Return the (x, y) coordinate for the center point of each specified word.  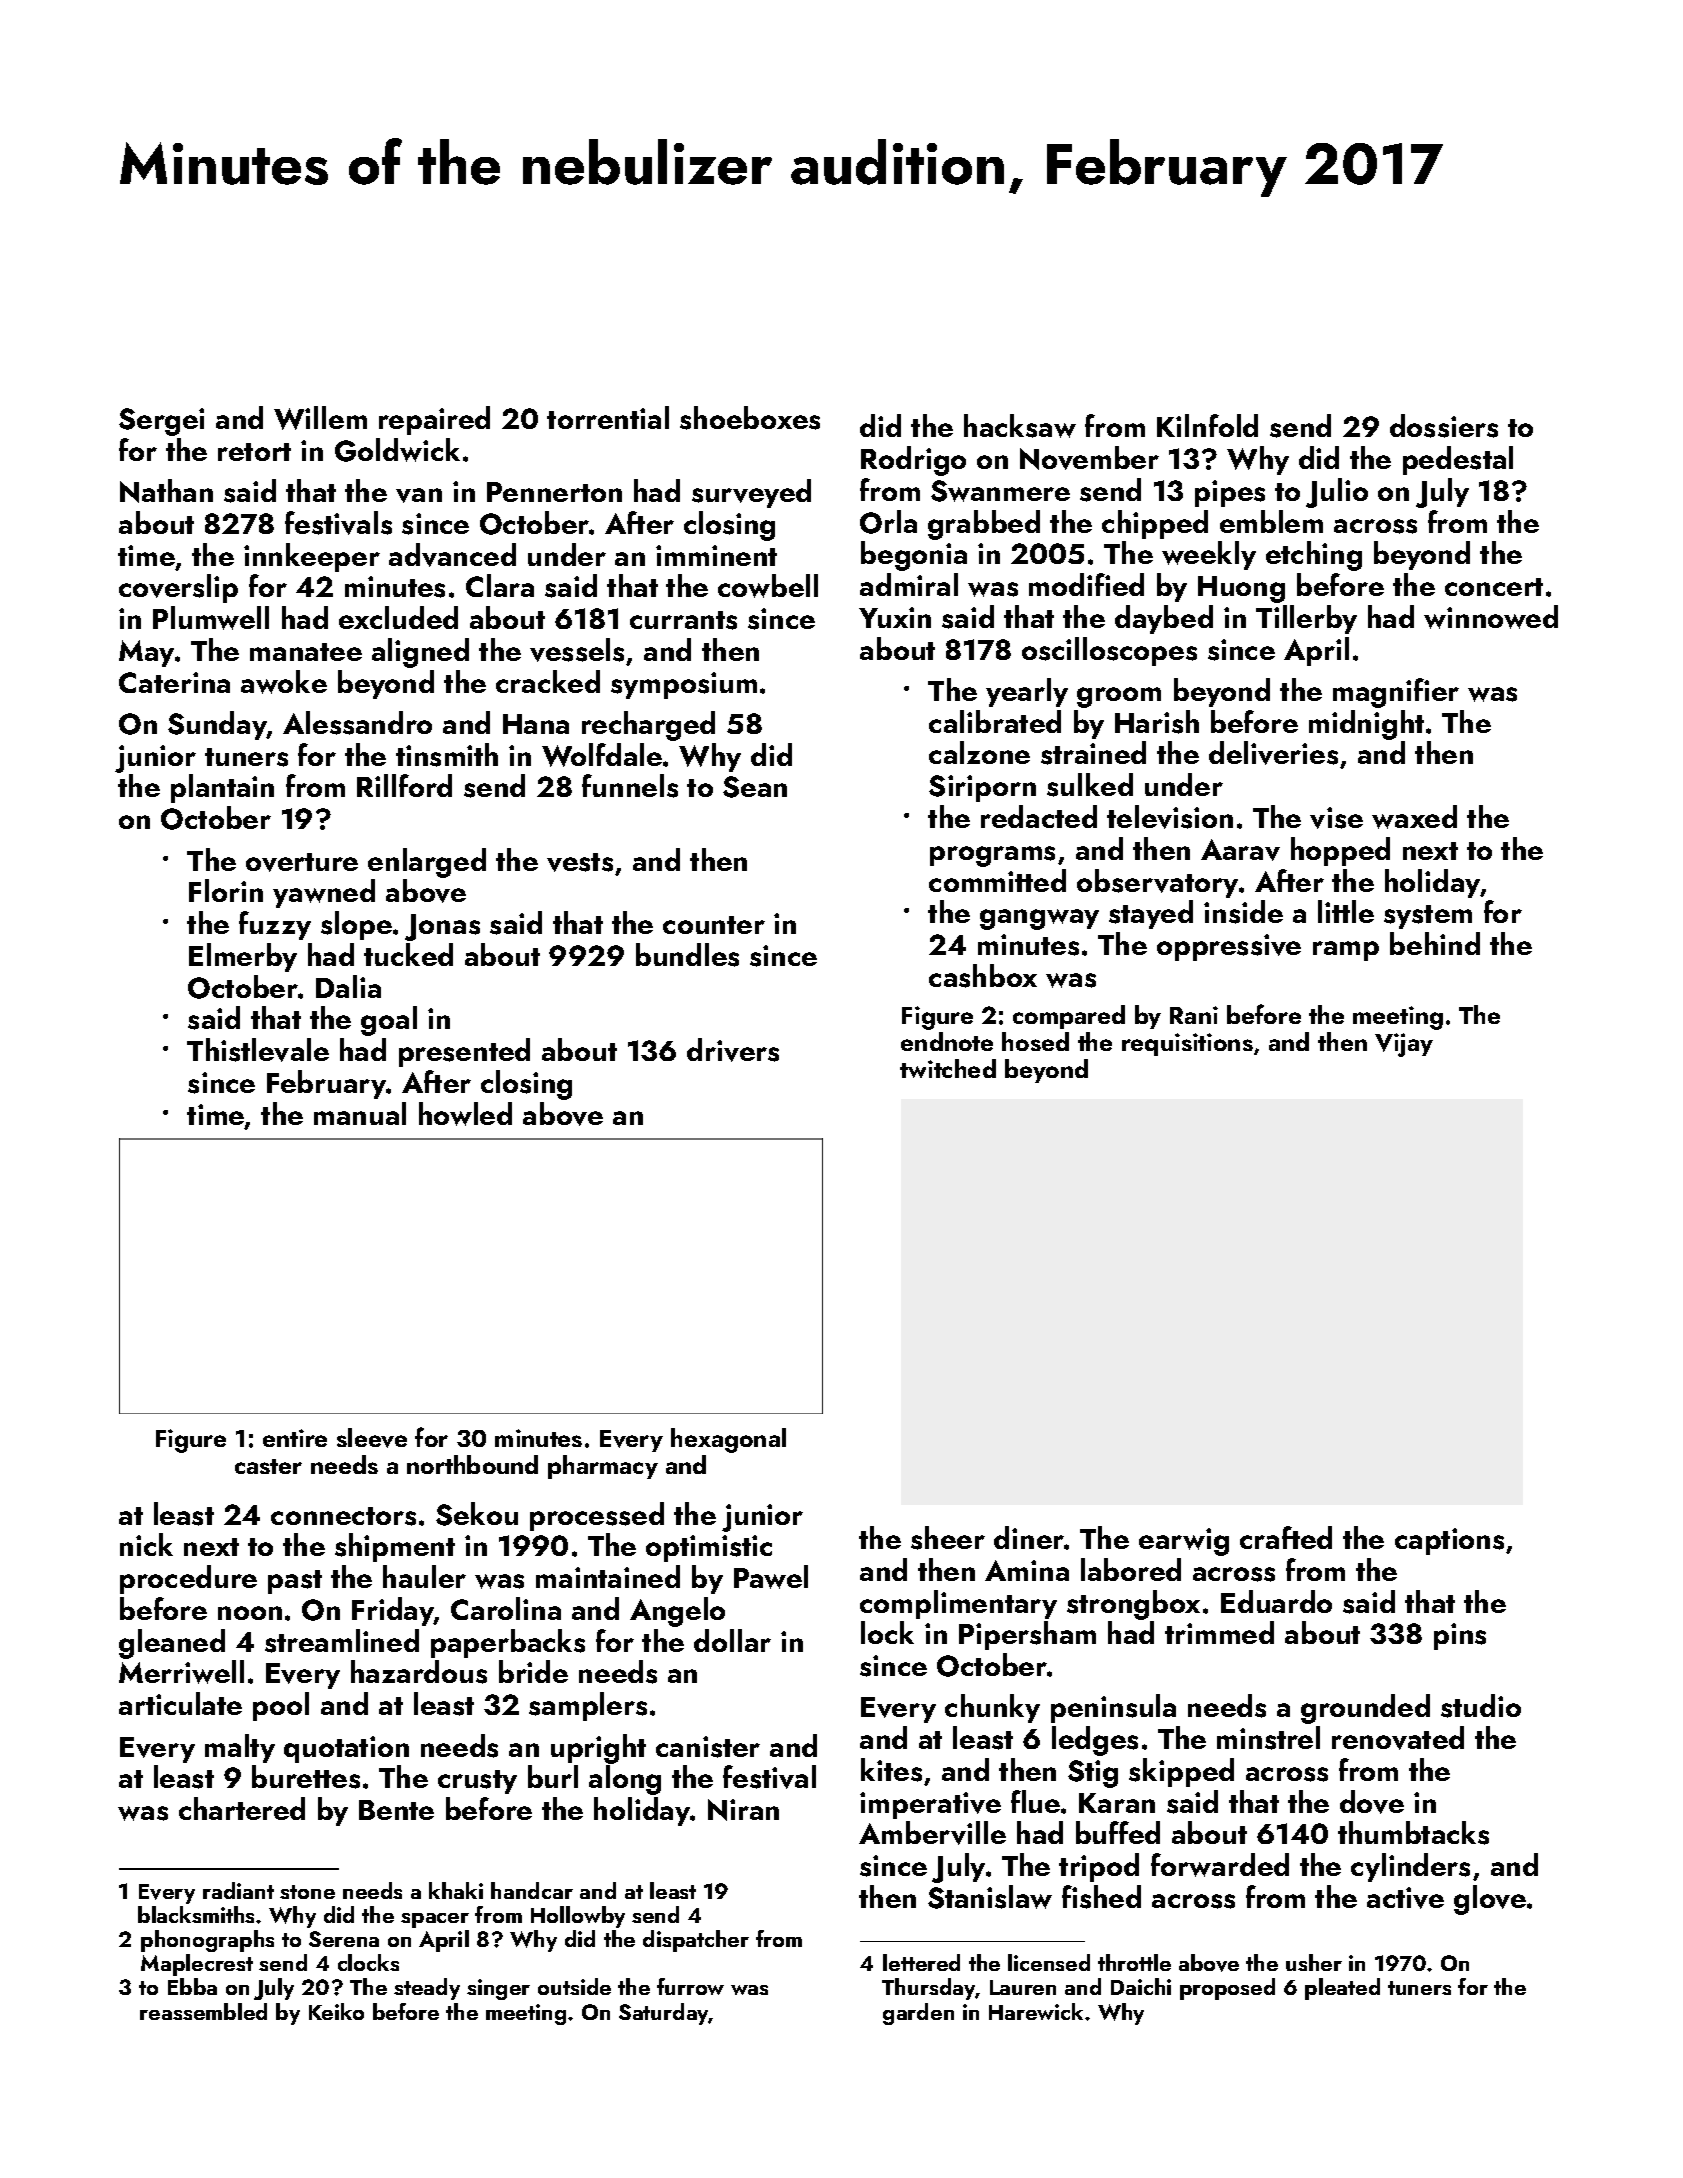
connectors (343, 1516)
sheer (948, 1538)
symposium (684, 685)
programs (992, 856)
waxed (1414, 817)
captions (1449, 1541)
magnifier (1396, 693)
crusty (477, 1782)
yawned (324, 893)
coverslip (178, 588)
